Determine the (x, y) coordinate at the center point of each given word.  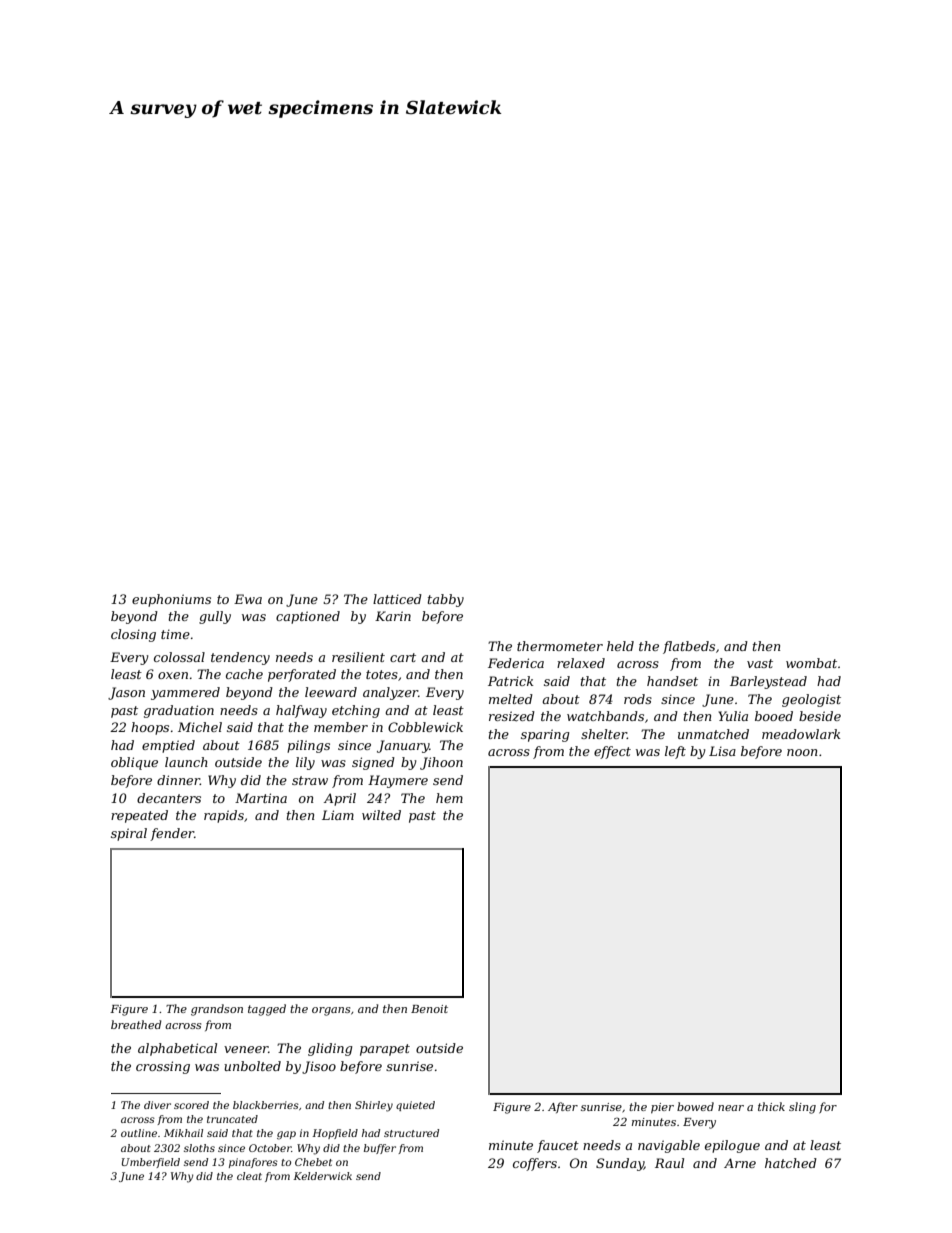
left (675, 752)
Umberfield (151, 1163)
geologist (811, 700)
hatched (791, 1163)
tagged (267, 1010)
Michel (200, 727)
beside (820, 716)
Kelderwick (322, 1176)
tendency (240, 658)
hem (449, 798)
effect (612, 752)
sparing (545, 735)
